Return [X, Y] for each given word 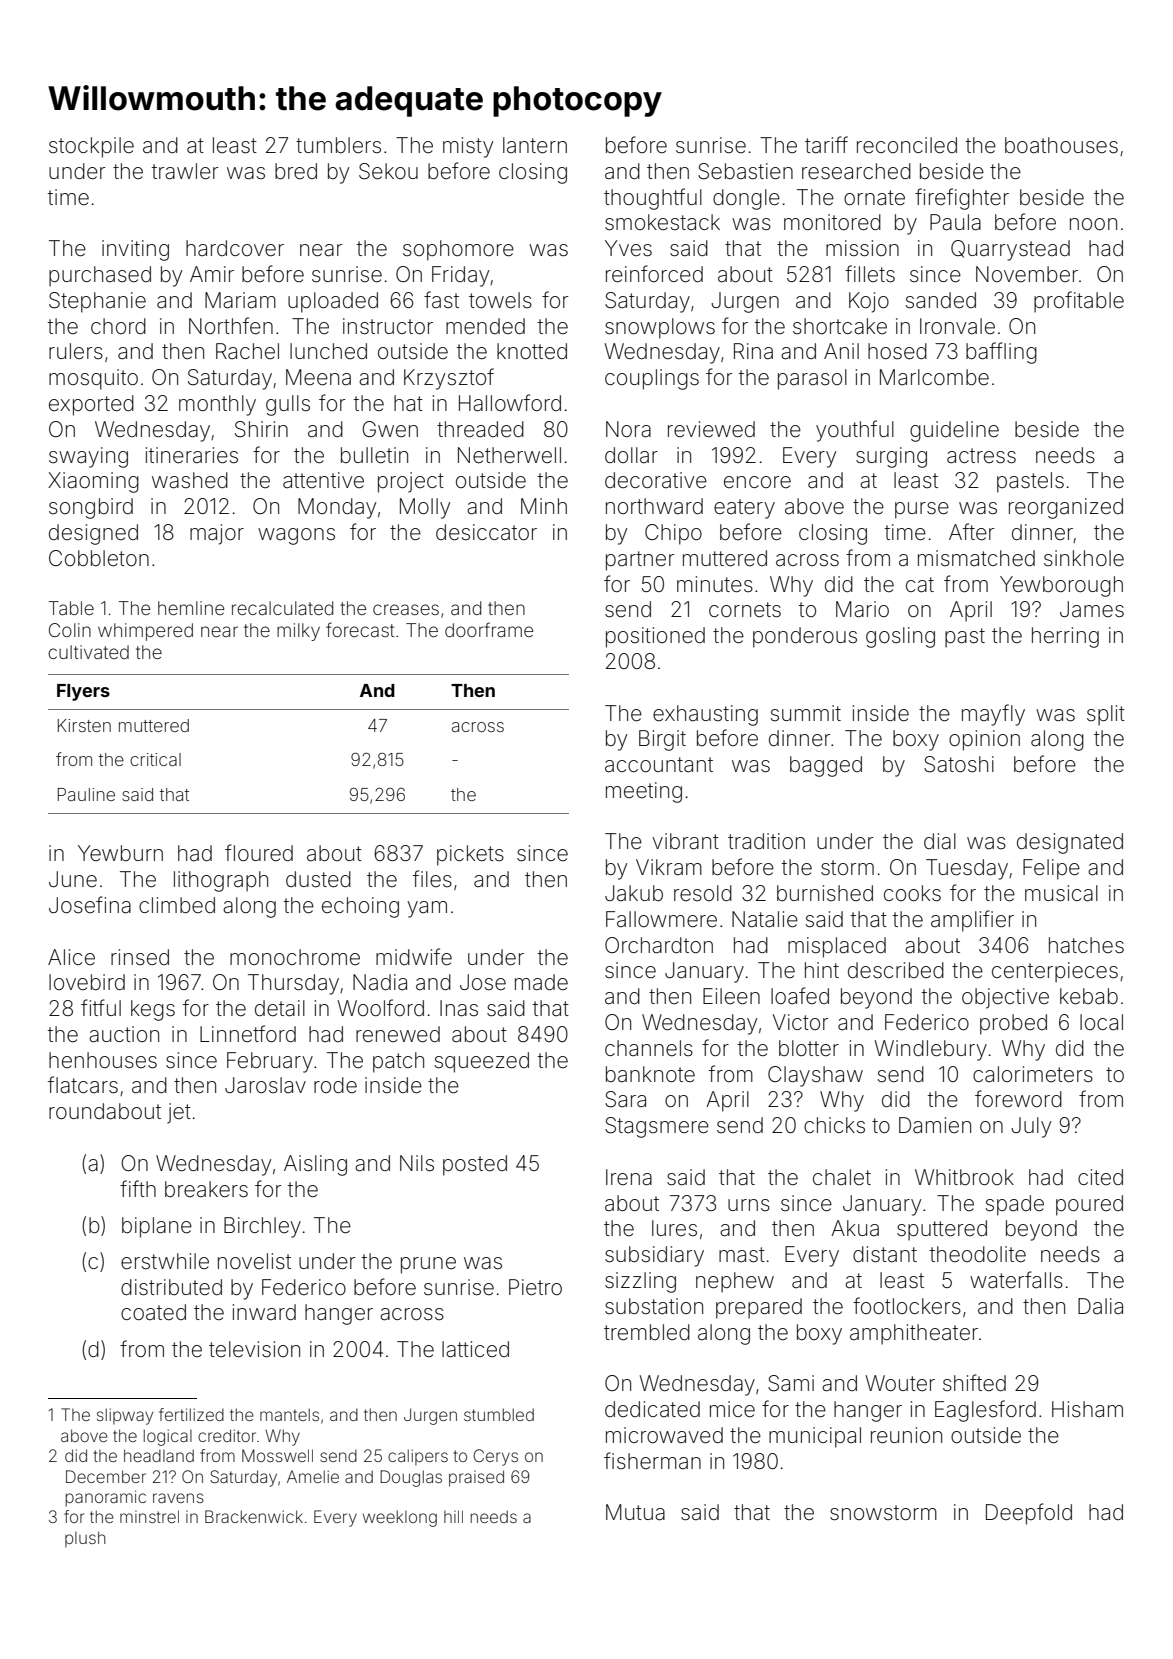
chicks [834, 1125]
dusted [318, 879]
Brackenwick [254, 1516]
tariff [826, 144]
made [541, 982]
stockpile [91, 147]
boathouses [1061, 145]
